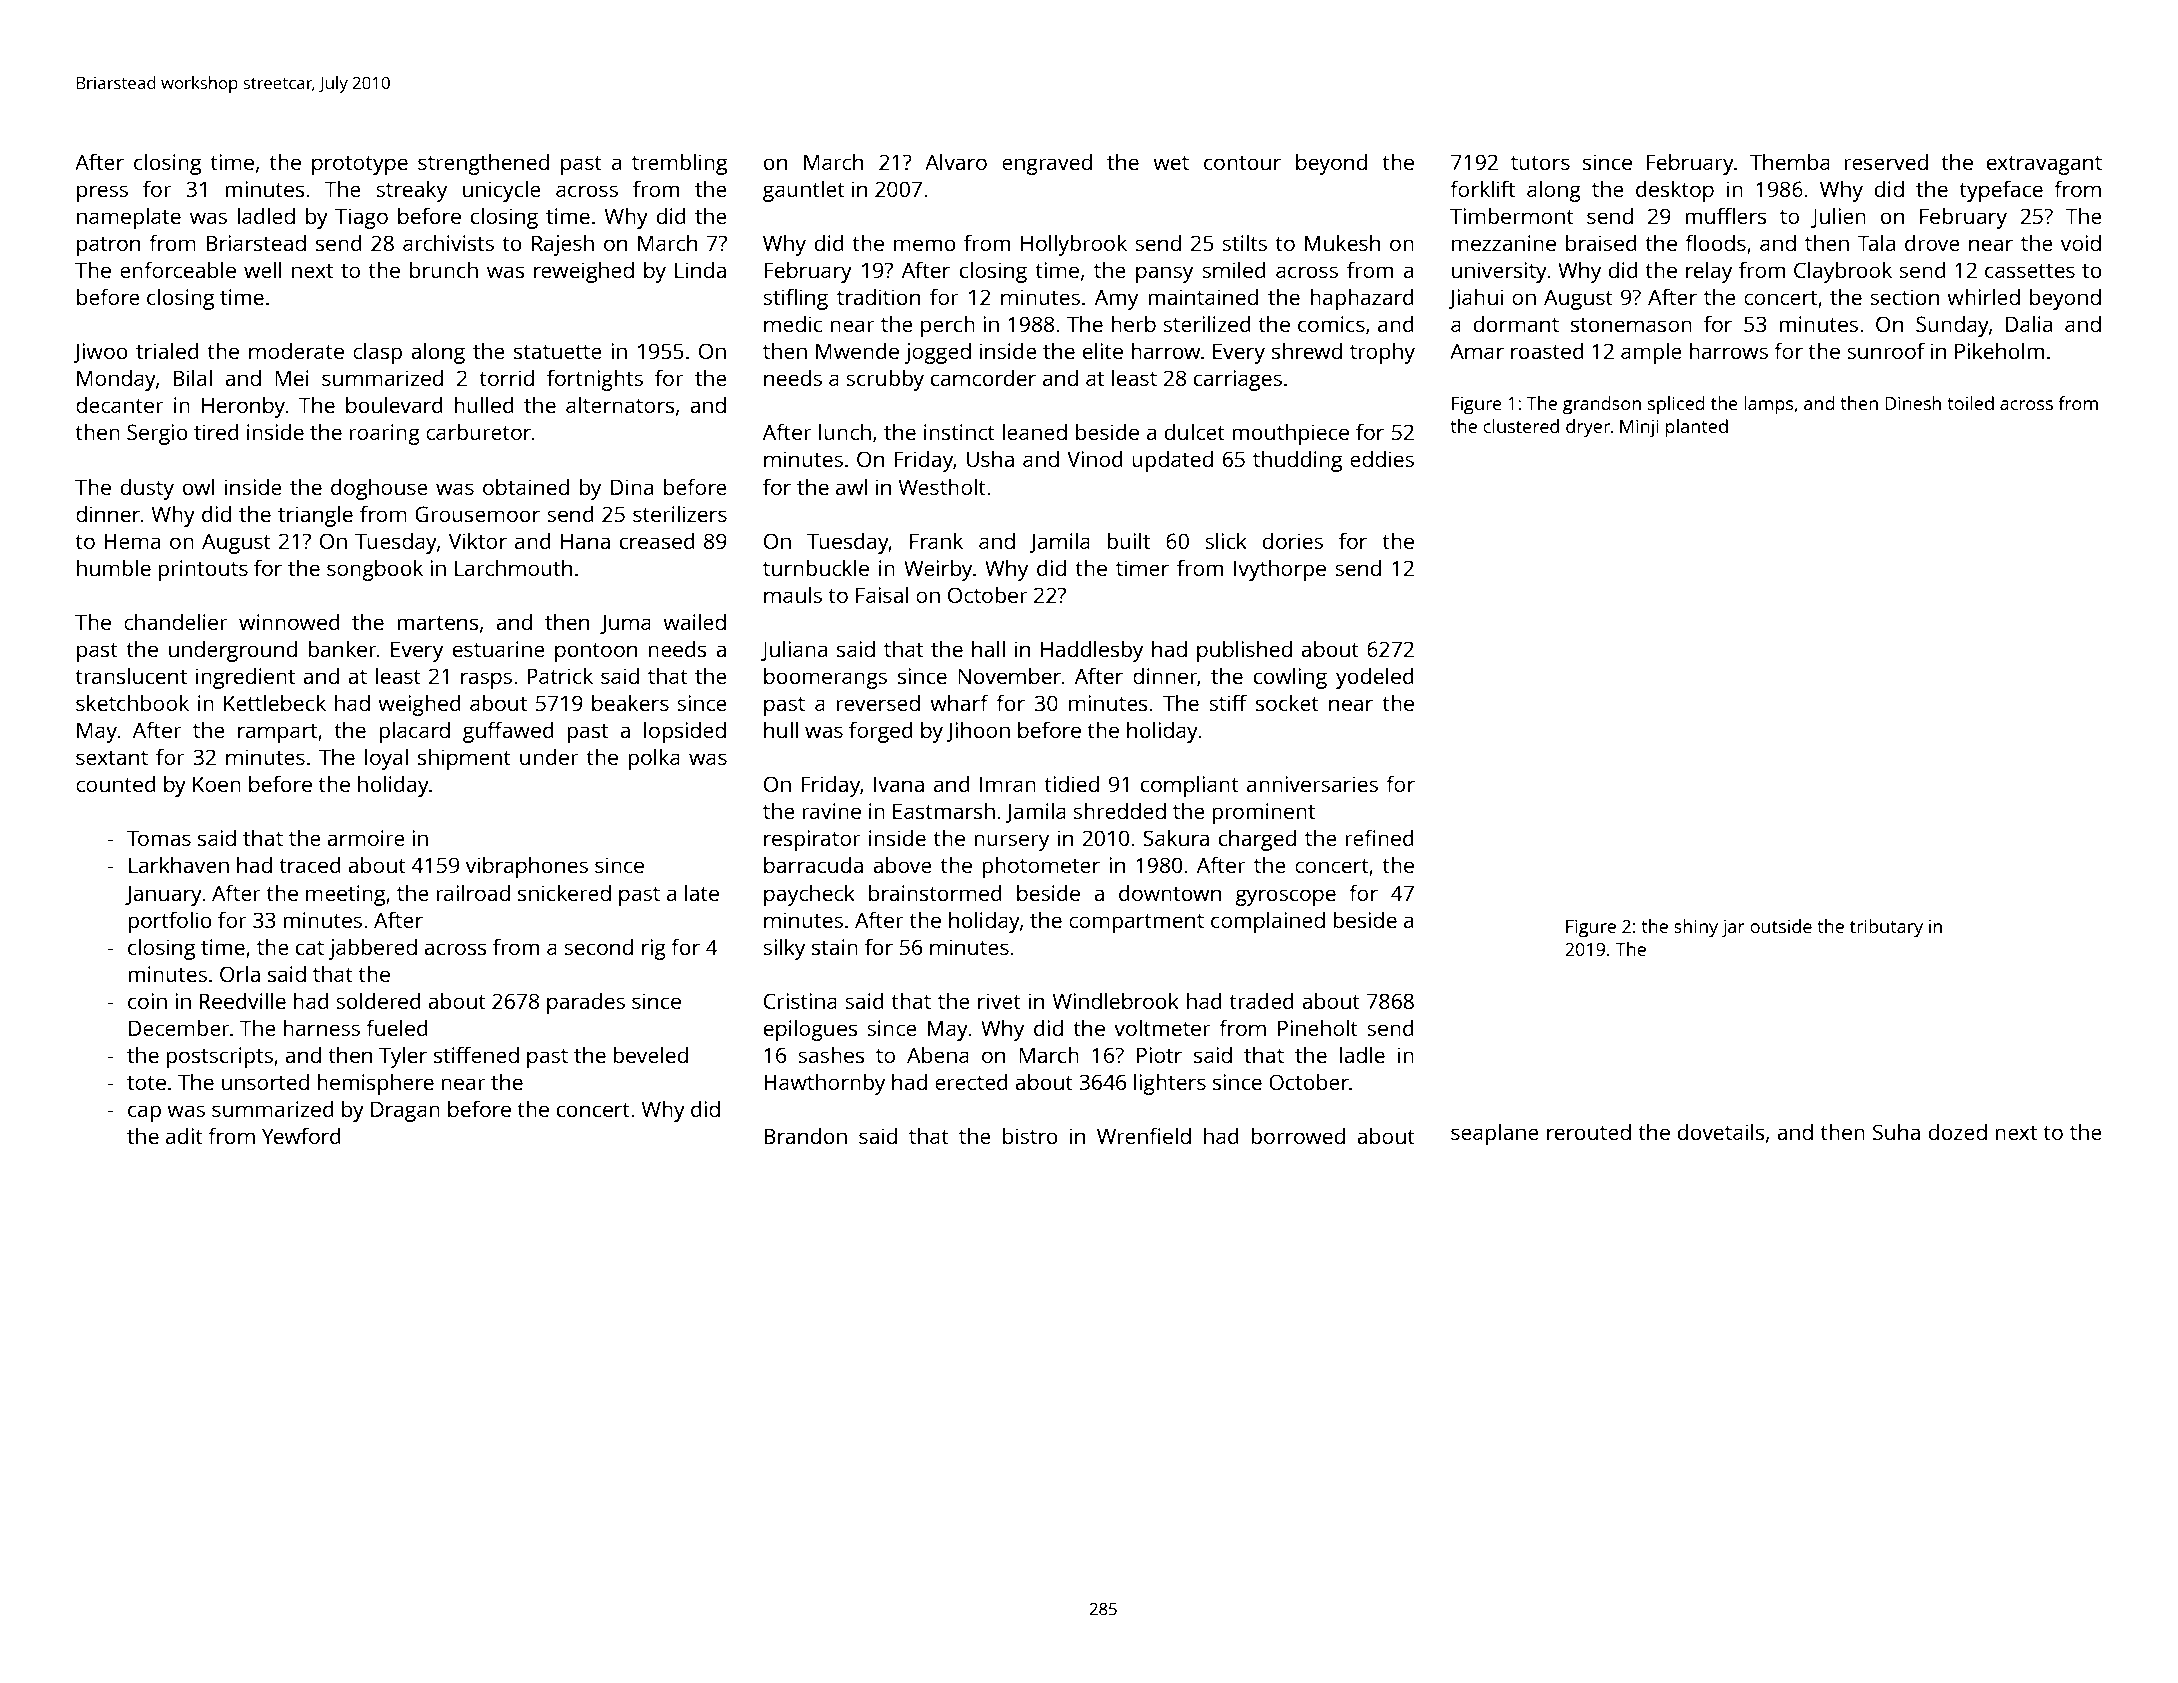  What do you see at coordinates (1970, 403) in the image?
I see `toiled` at bounding box center [1970, 403].
